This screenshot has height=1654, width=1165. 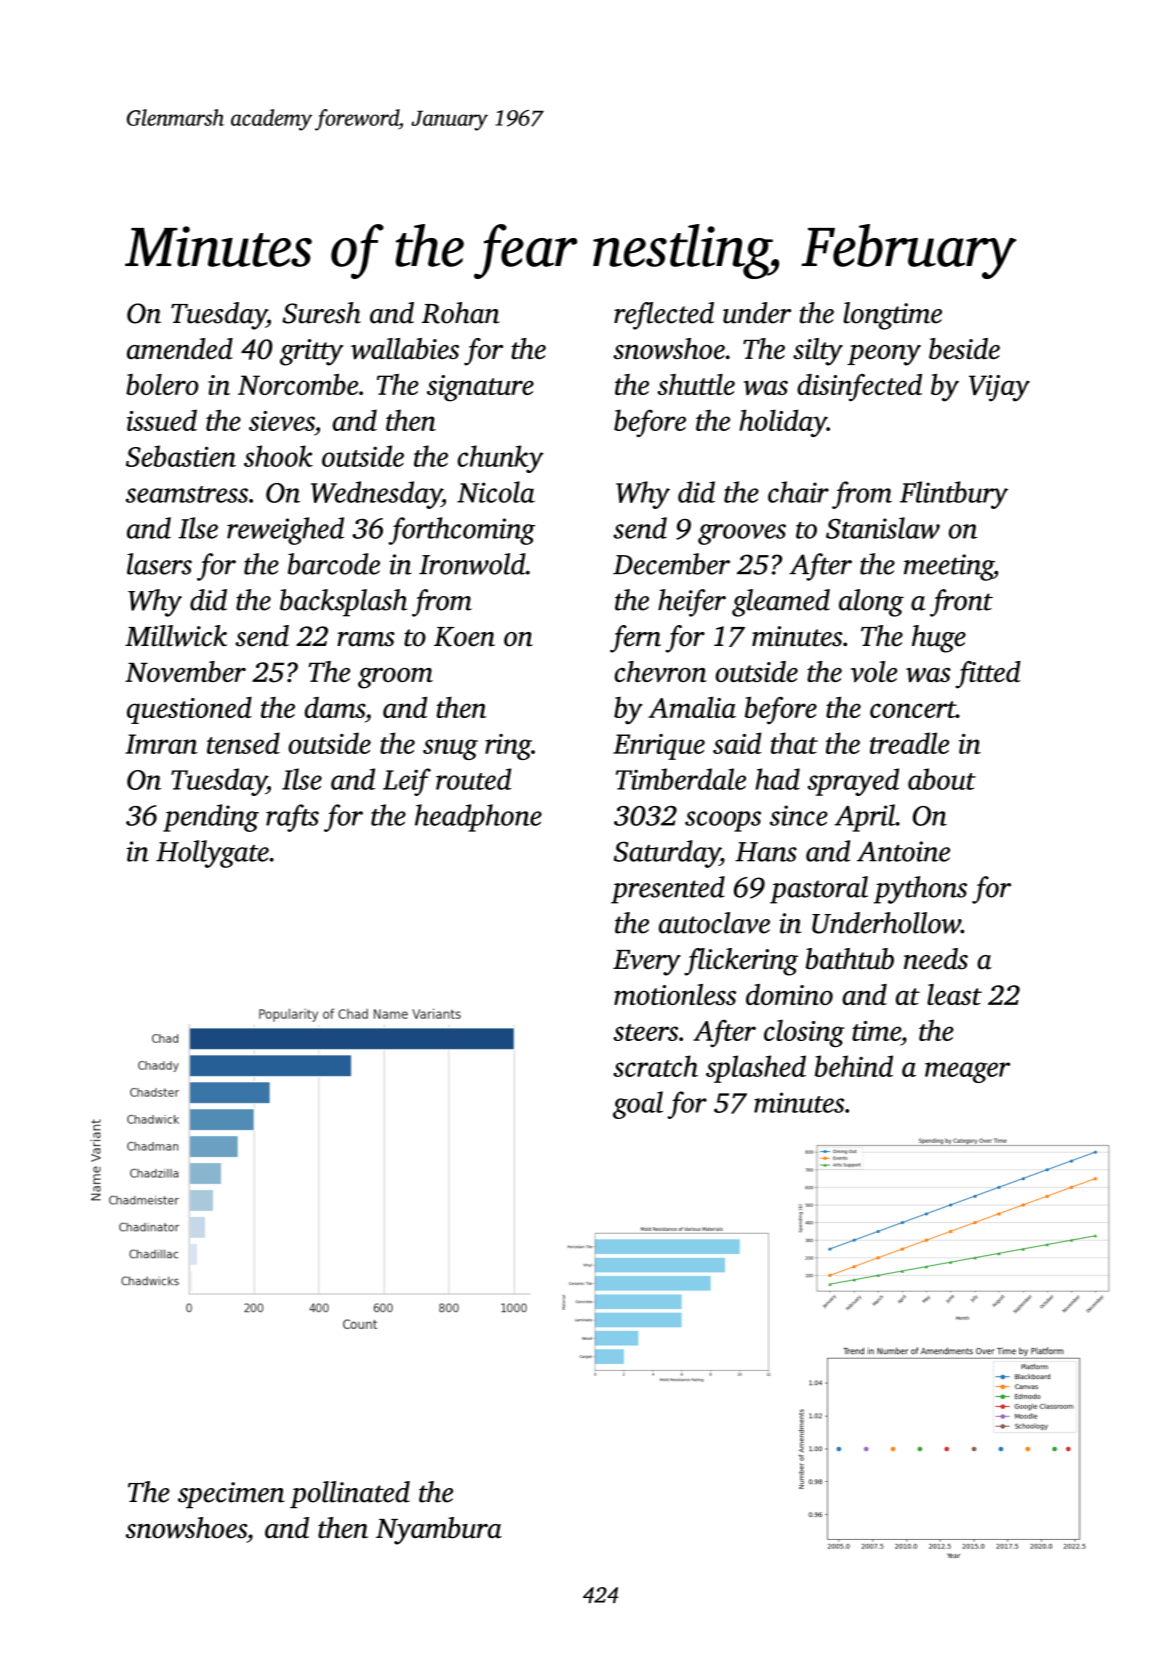 I want to click on fitted, so click(x=988, y=675).
